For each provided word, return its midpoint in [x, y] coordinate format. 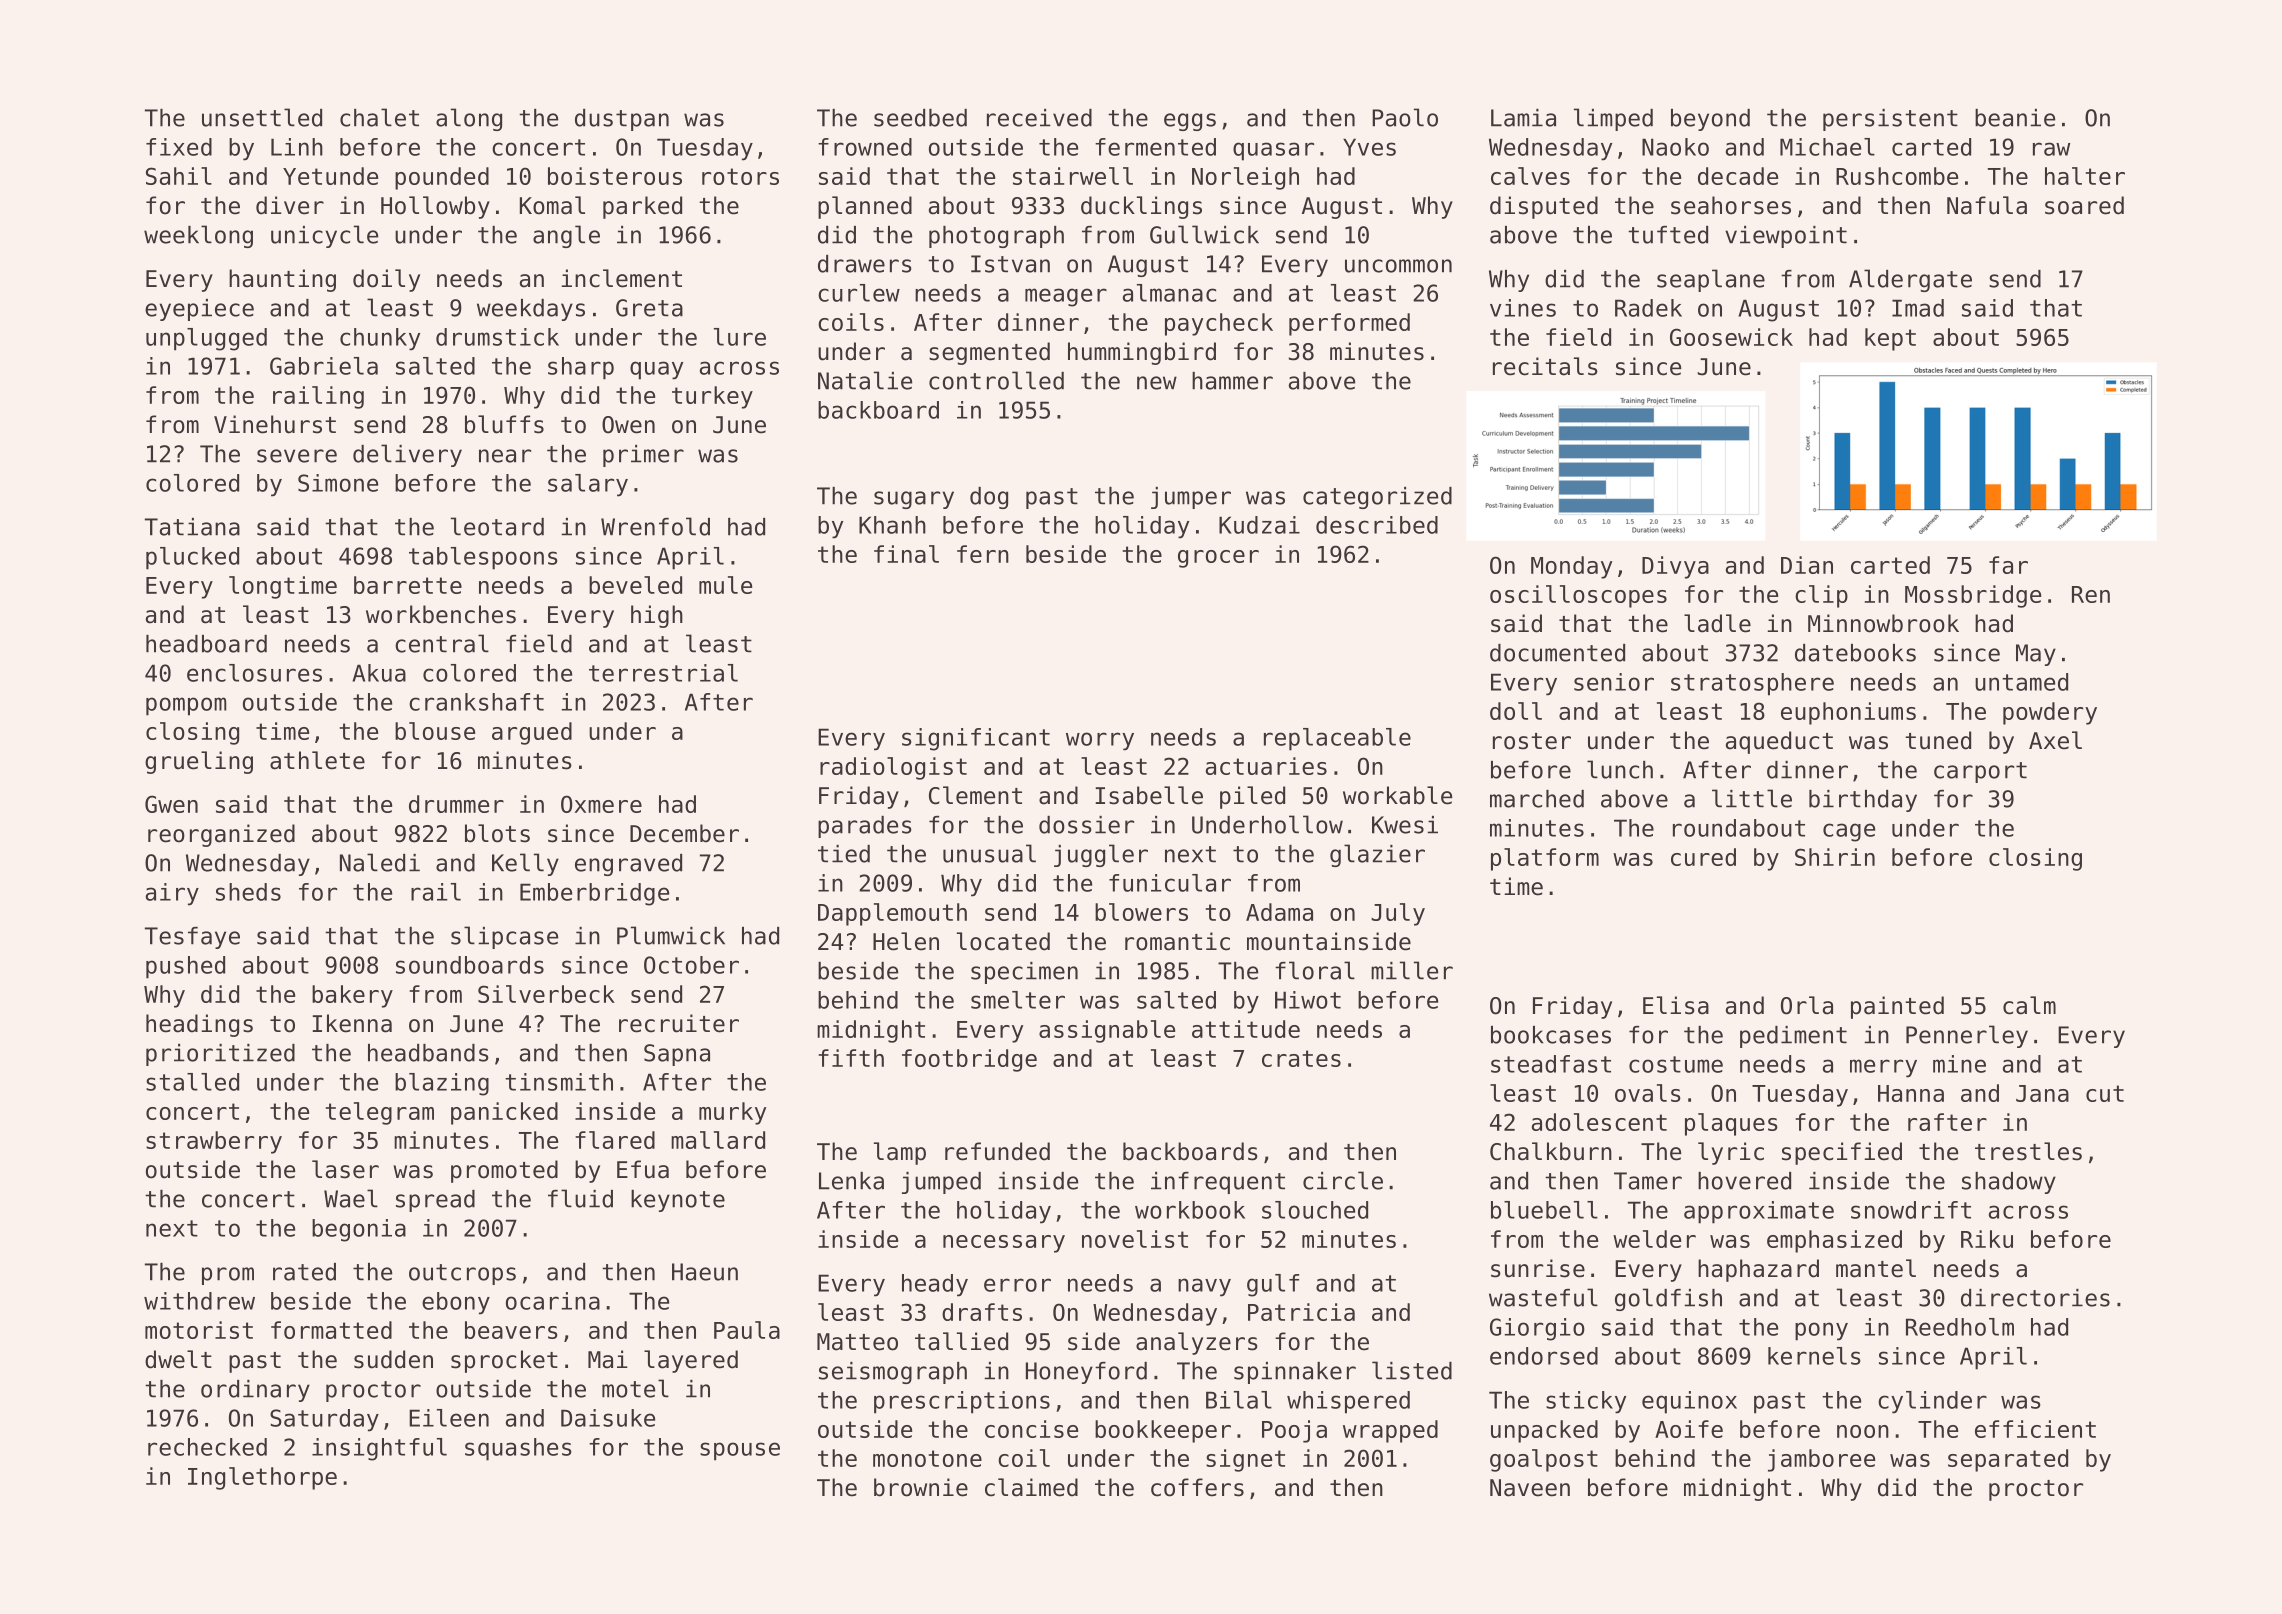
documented [1557, 653]
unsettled [262, 117]
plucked [192, 558]
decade [1738, 176]
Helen [906, 941]
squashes [518, 1449]
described [1377, 525]
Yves [1369, 147]
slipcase [504, 937]
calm [2029, 1005]
